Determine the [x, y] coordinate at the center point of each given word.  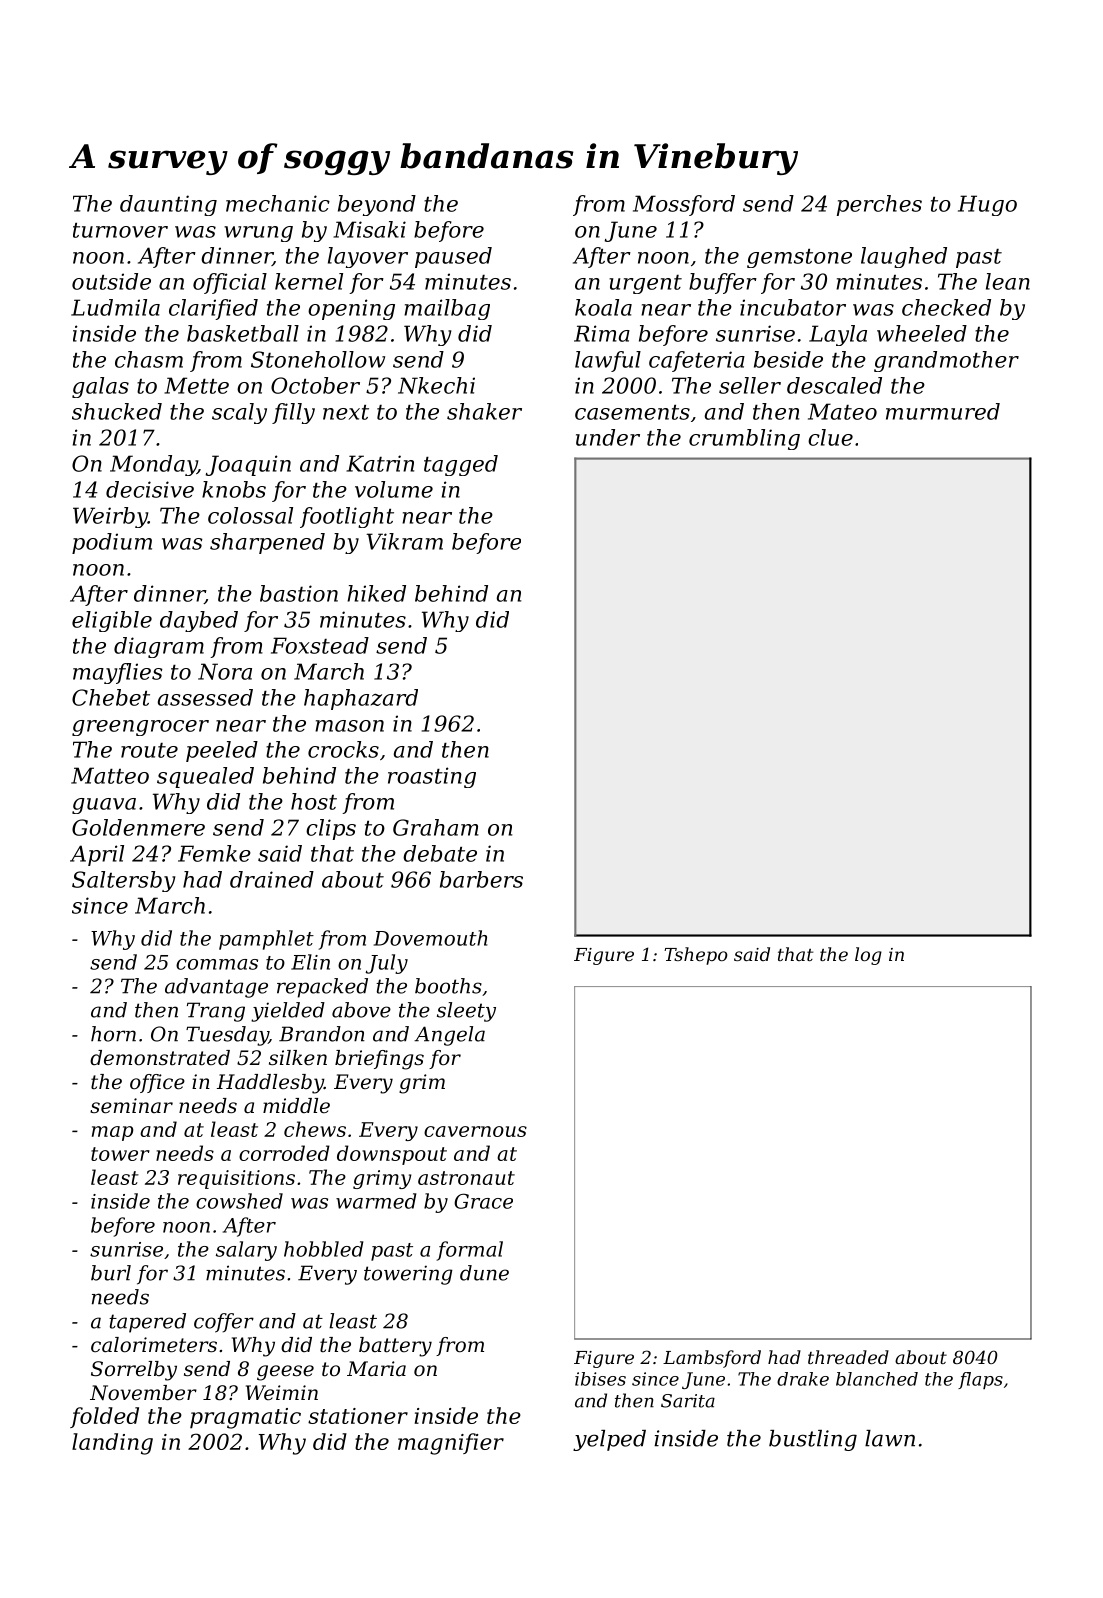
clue [830, 437]
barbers [481, 879]
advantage [216, 988]
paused [453, 257]
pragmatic [245, 1418]
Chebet [111, 697]
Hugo [987, 205]
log [868, 956]
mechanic [278, 203]
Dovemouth [430, 938]
